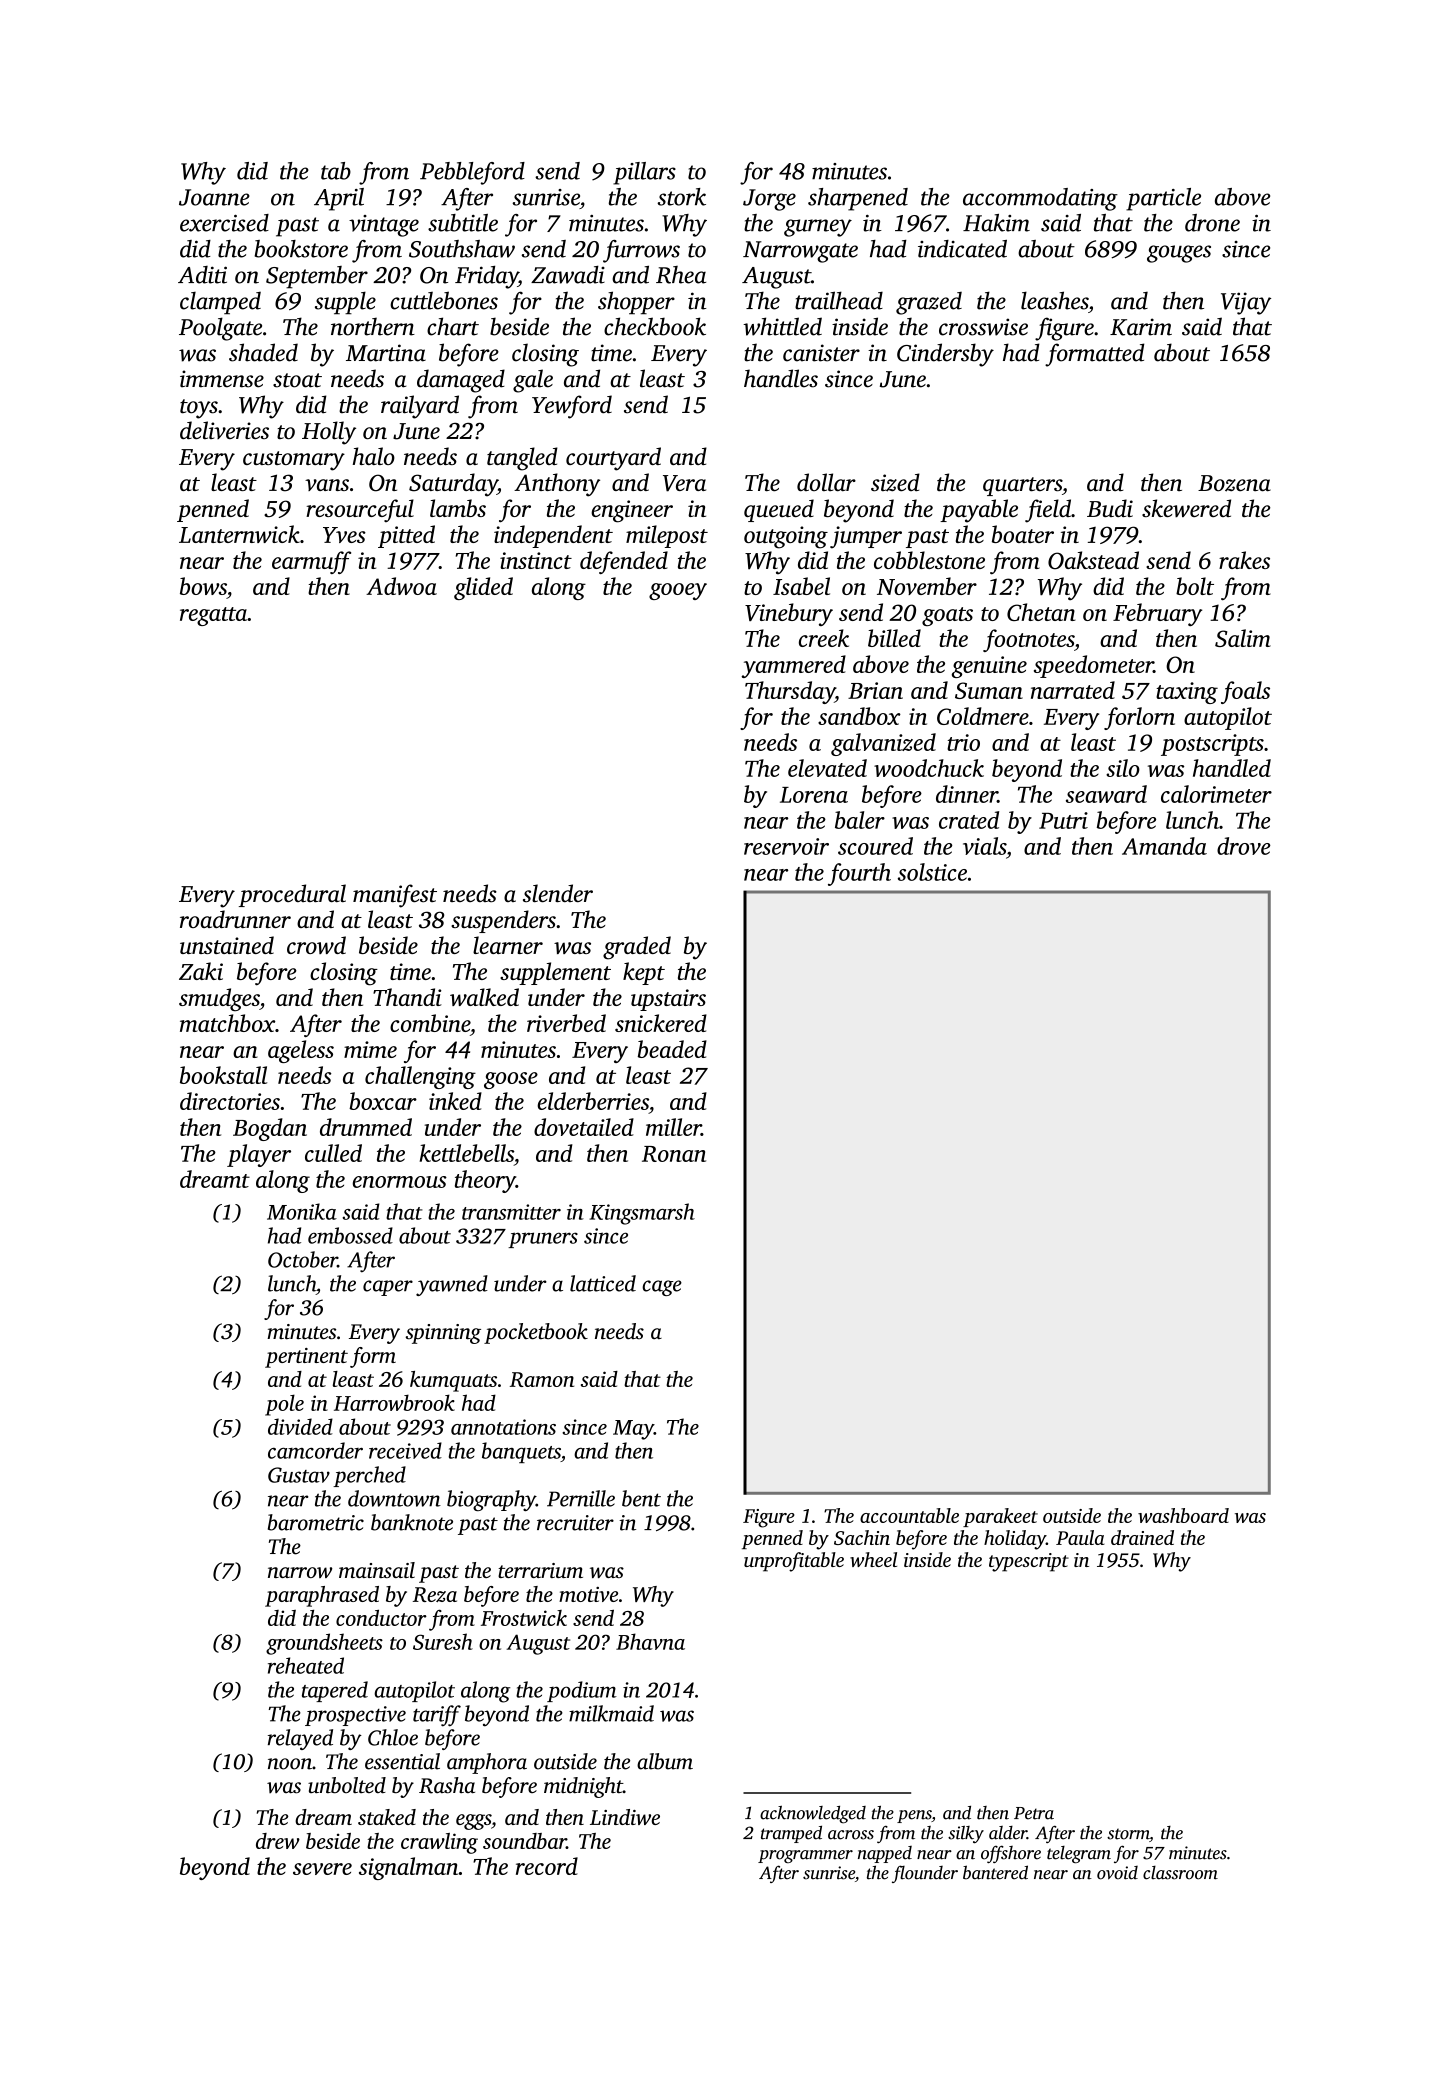 This screenshot has width=1450, height=2100. Describe the element at coordinates (292, 895) in the screenshot. I see `procedural` at that location.
